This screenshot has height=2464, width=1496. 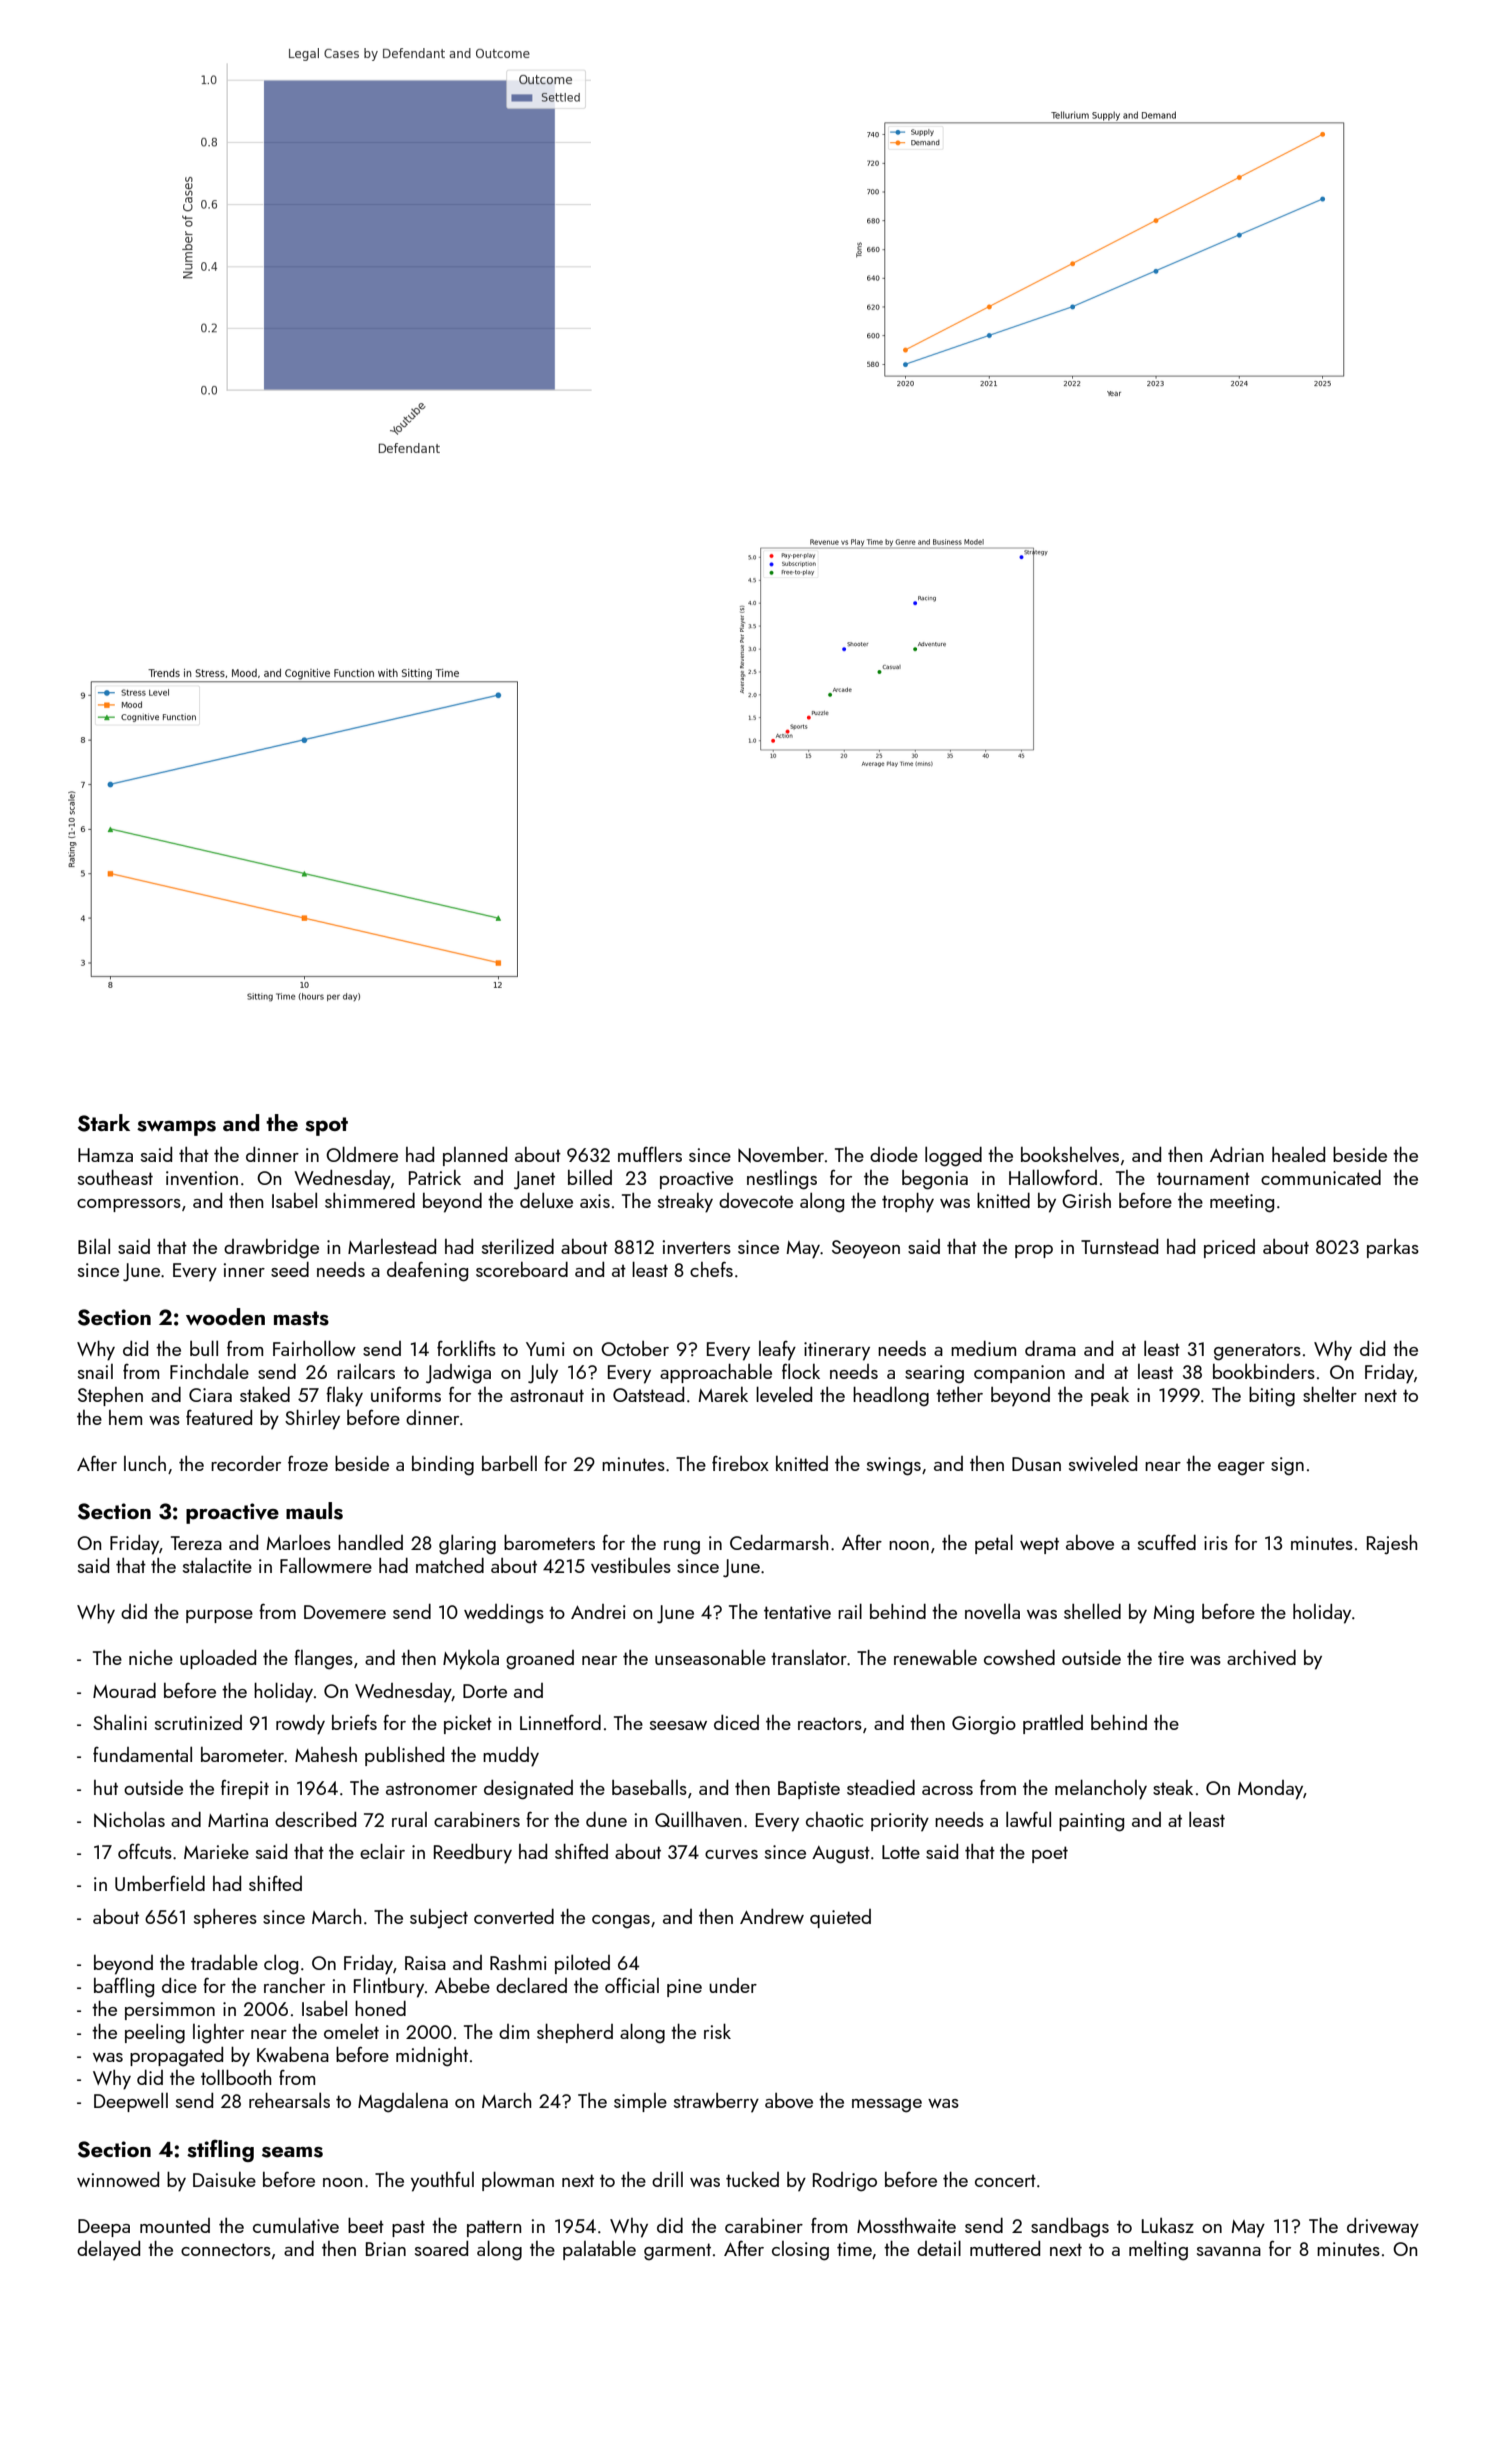 What do you see at coordinates (104, 1123) in the screenshot?
I see `Stark` at bounding box center [104, 1123].
